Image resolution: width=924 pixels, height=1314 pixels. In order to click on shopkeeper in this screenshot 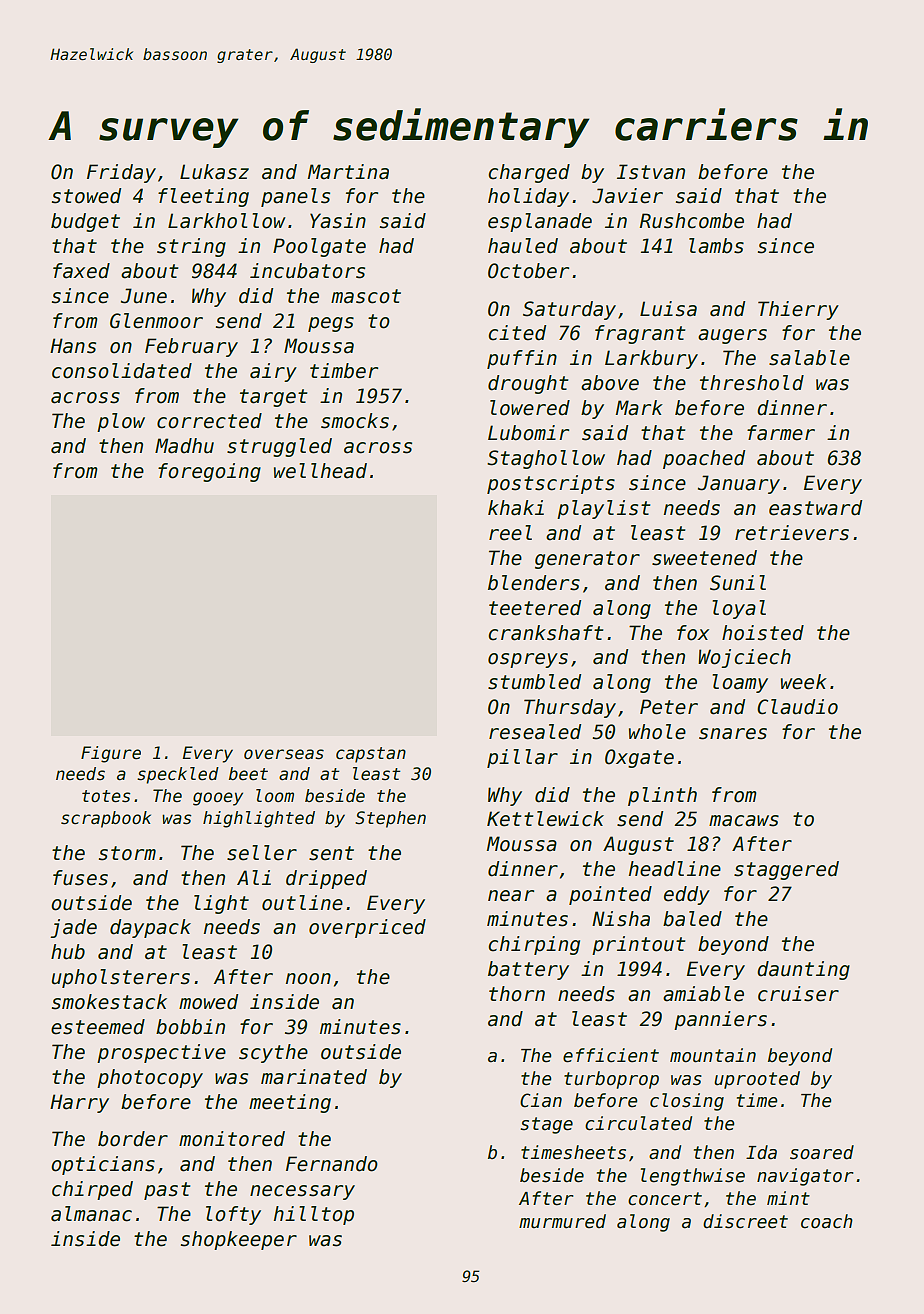, I will do `click(239, 1240)`.
